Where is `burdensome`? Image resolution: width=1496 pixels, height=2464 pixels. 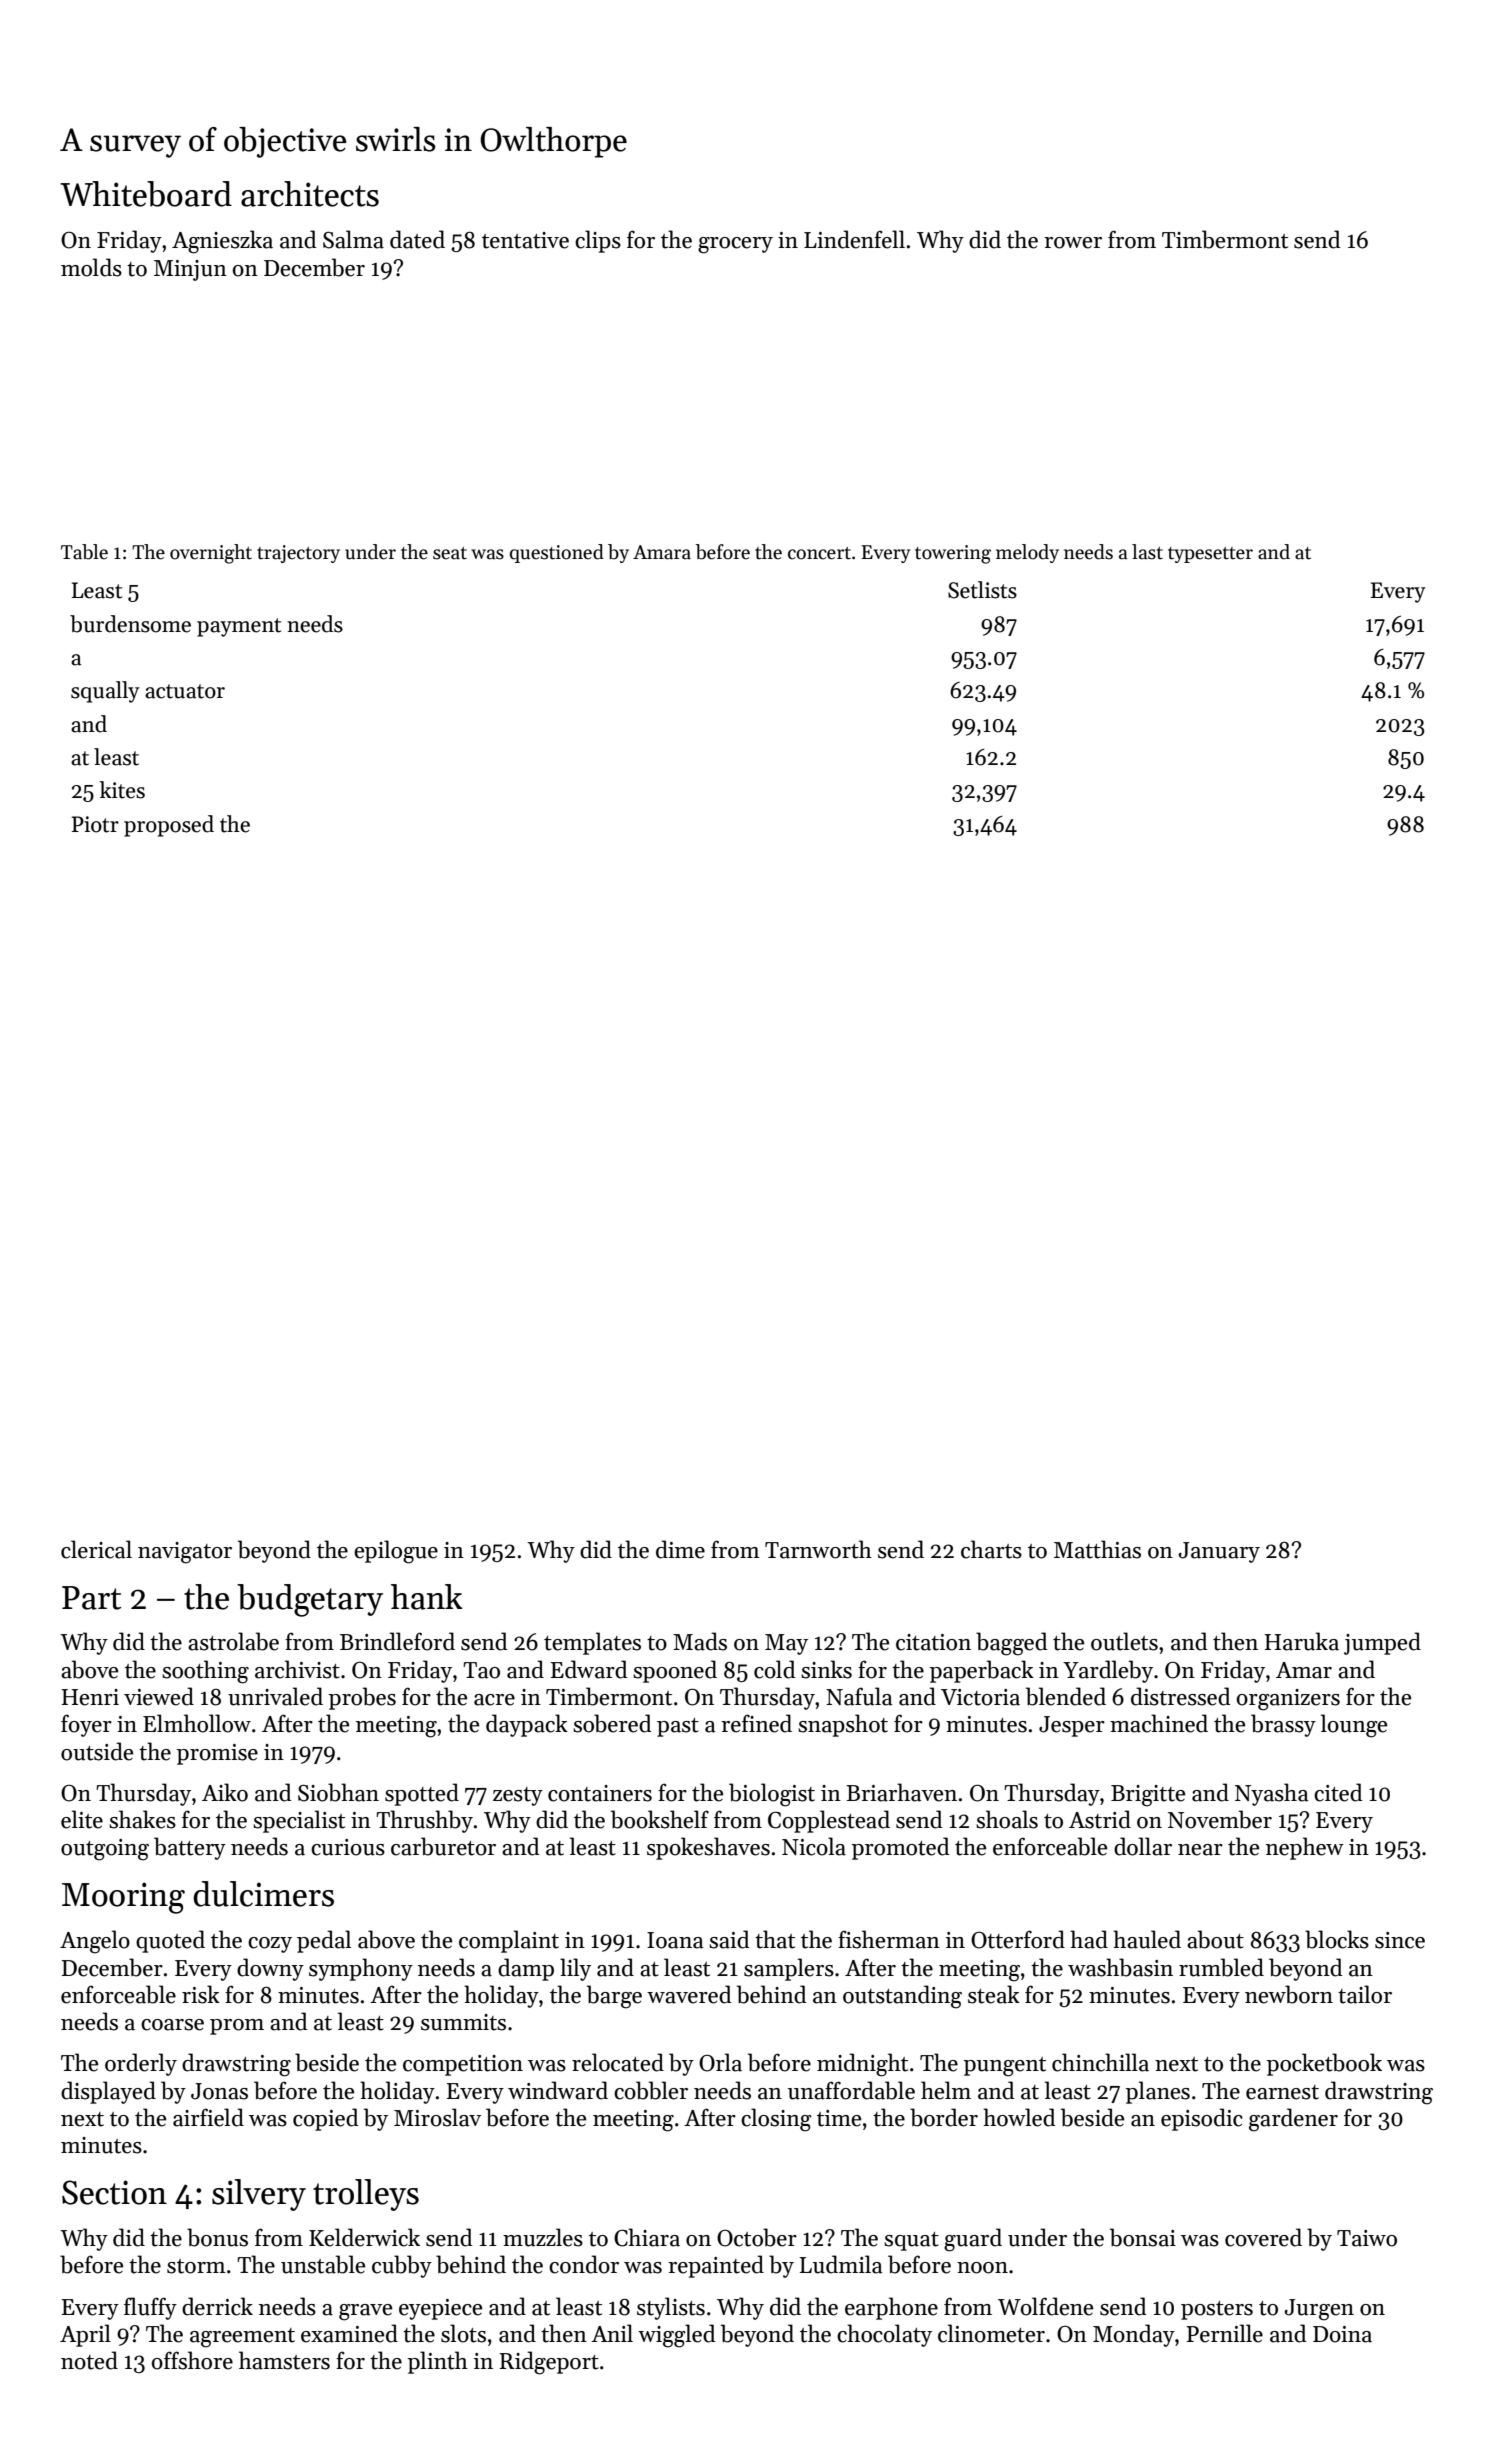
burdensome is located at coordinates (130, 624).
